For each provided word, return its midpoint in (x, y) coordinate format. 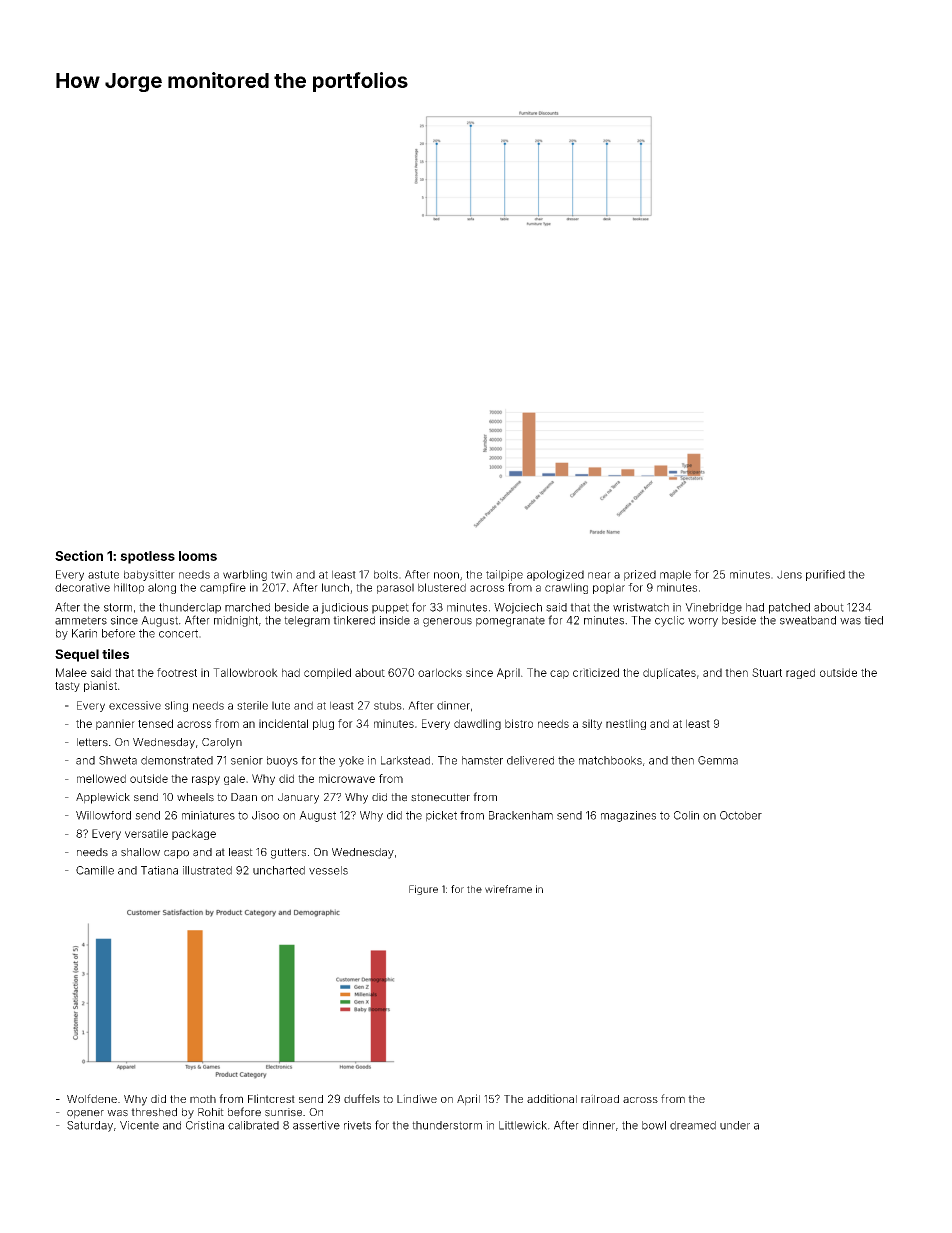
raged (800, 673)
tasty (67, 687)
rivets (357, 1125)
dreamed (693, 1125)
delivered (530, 760)
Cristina (205, 1125)
